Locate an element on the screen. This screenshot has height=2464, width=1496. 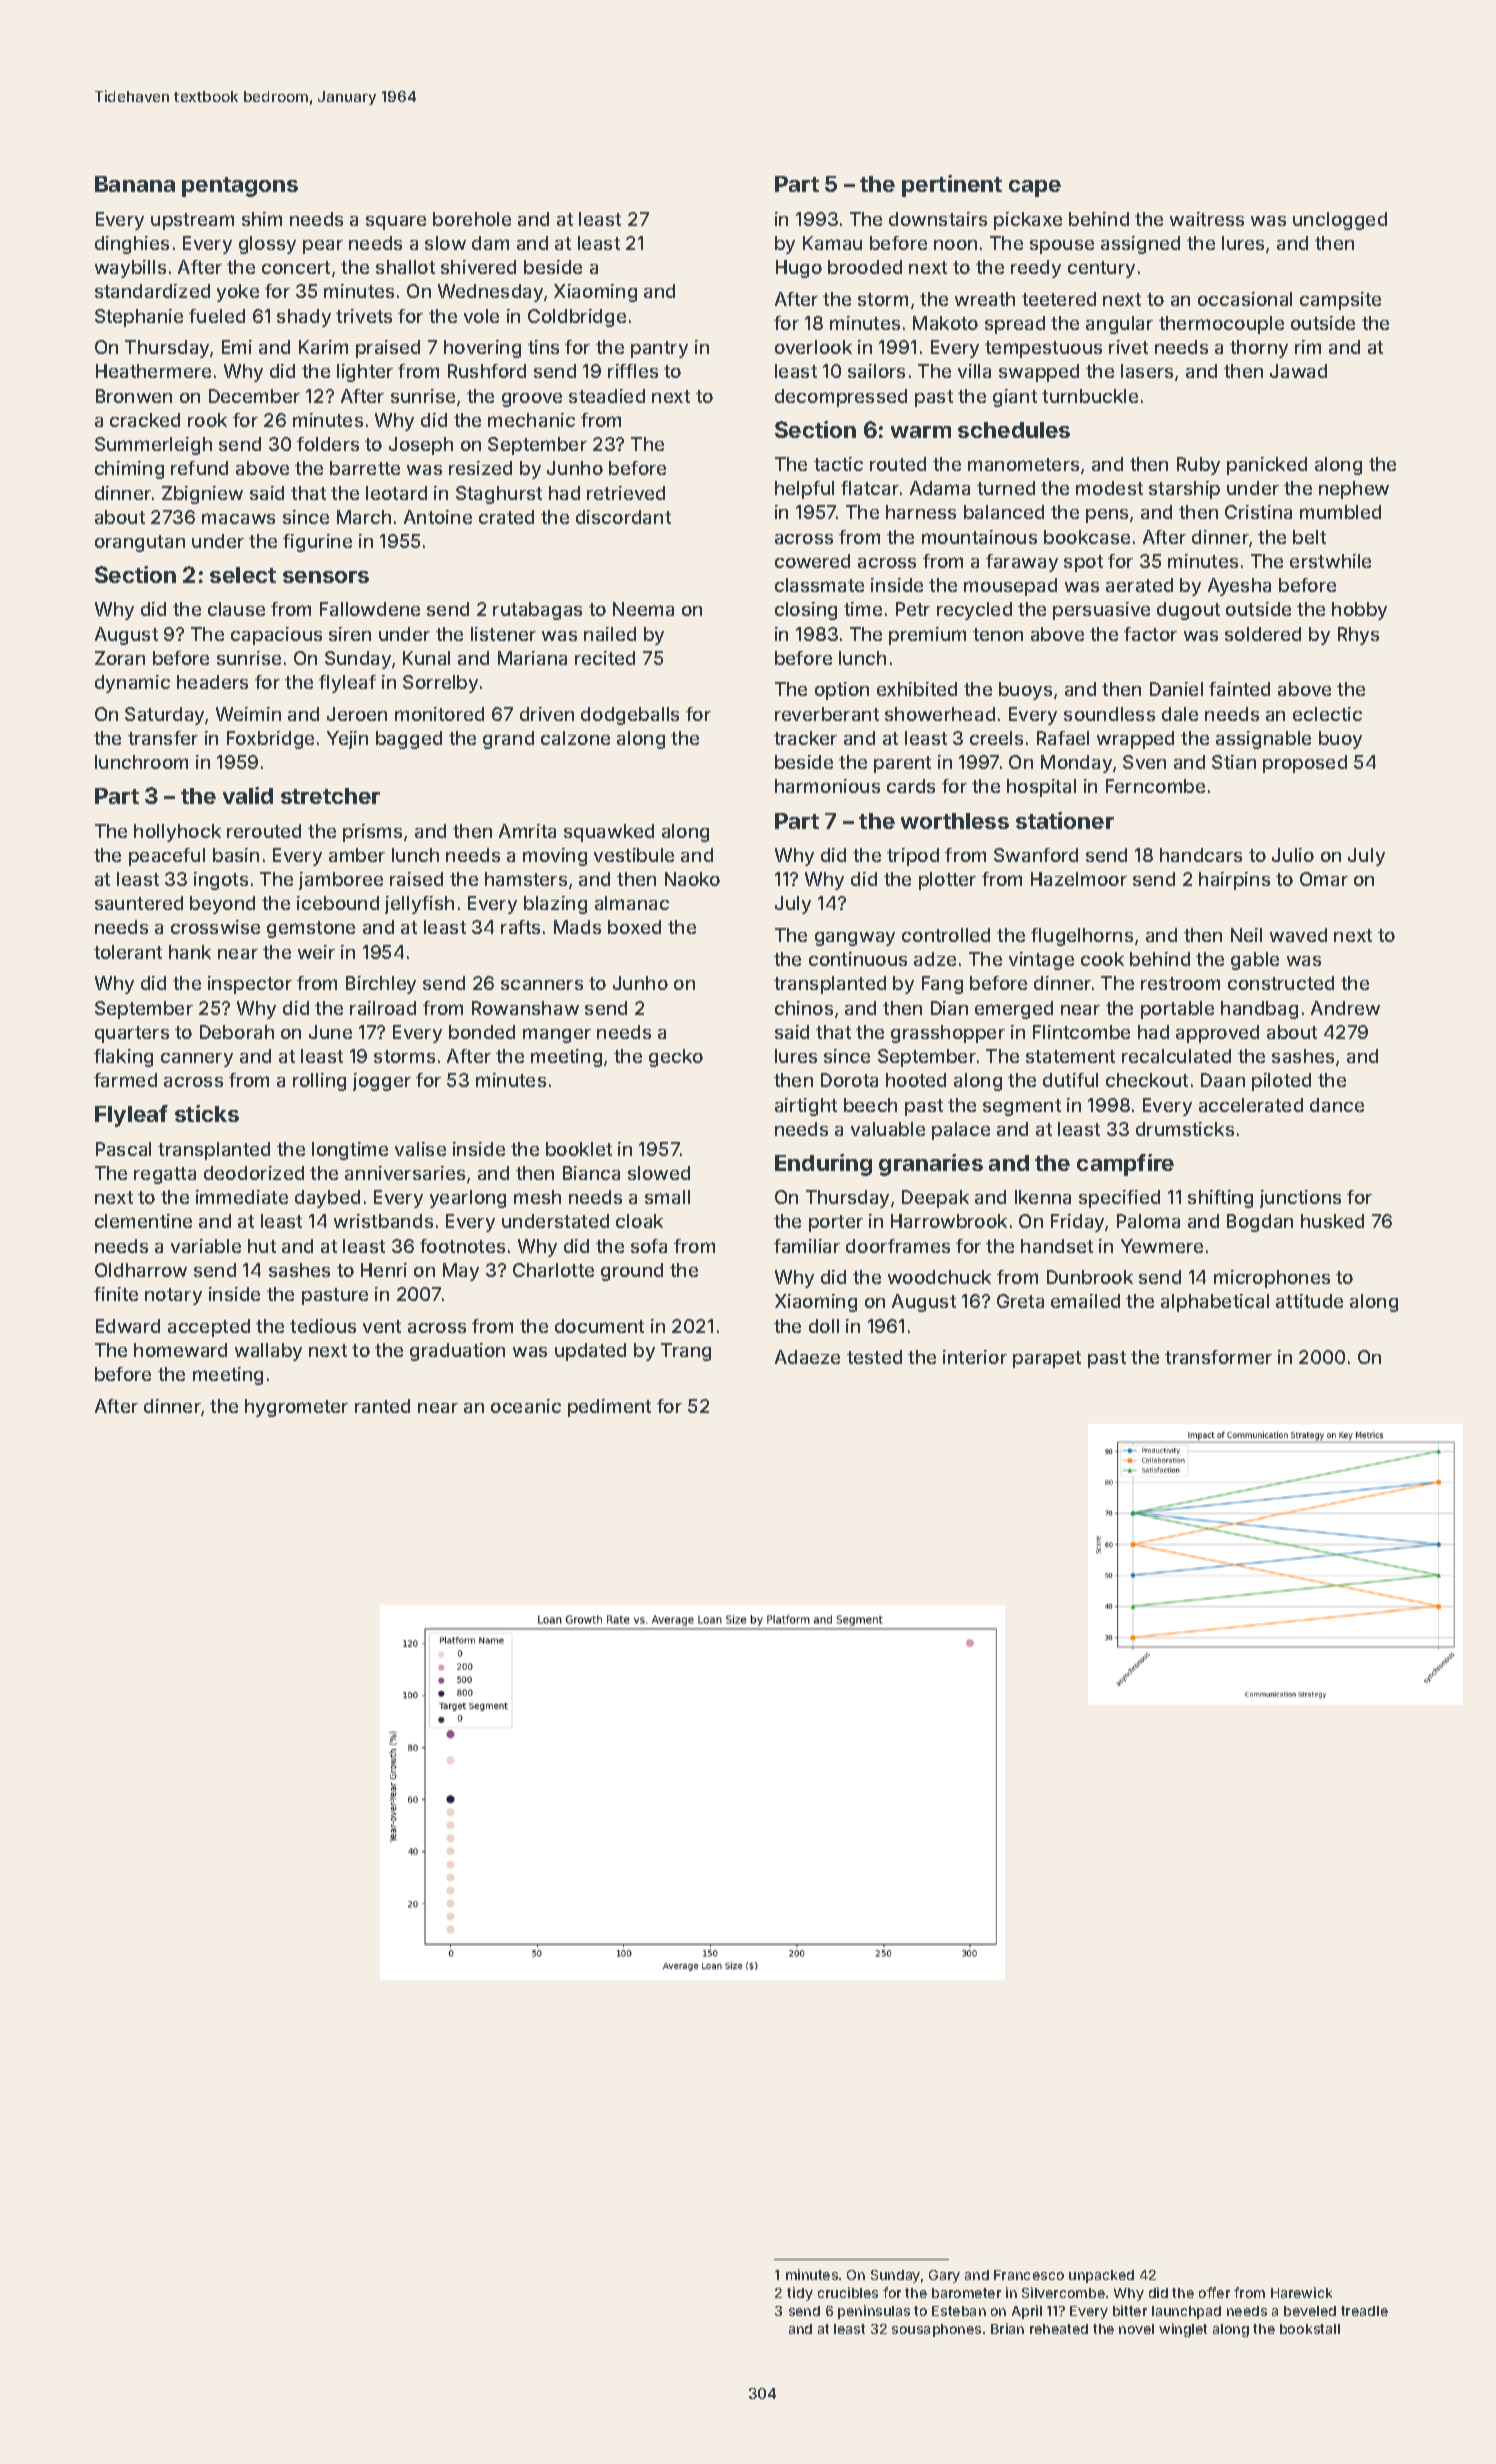
folders is located at coordinates (328, 444).
